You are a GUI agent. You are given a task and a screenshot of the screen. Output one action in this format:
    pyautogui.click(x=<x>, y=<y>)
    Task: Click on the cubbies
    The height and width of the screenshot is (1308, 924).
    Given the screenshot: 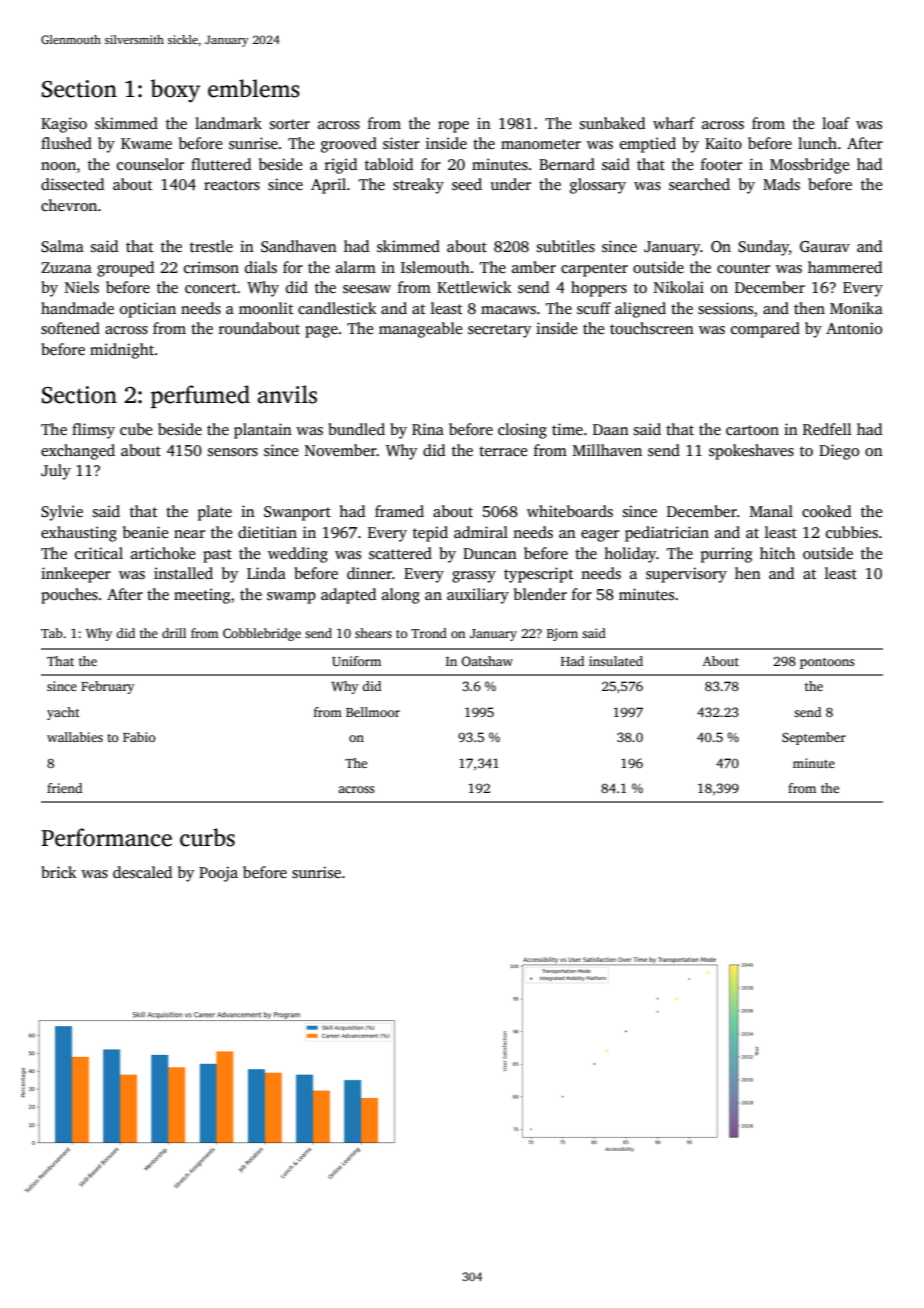 What is the action you would take?
    pyautogui.click(x=852, y=532)
